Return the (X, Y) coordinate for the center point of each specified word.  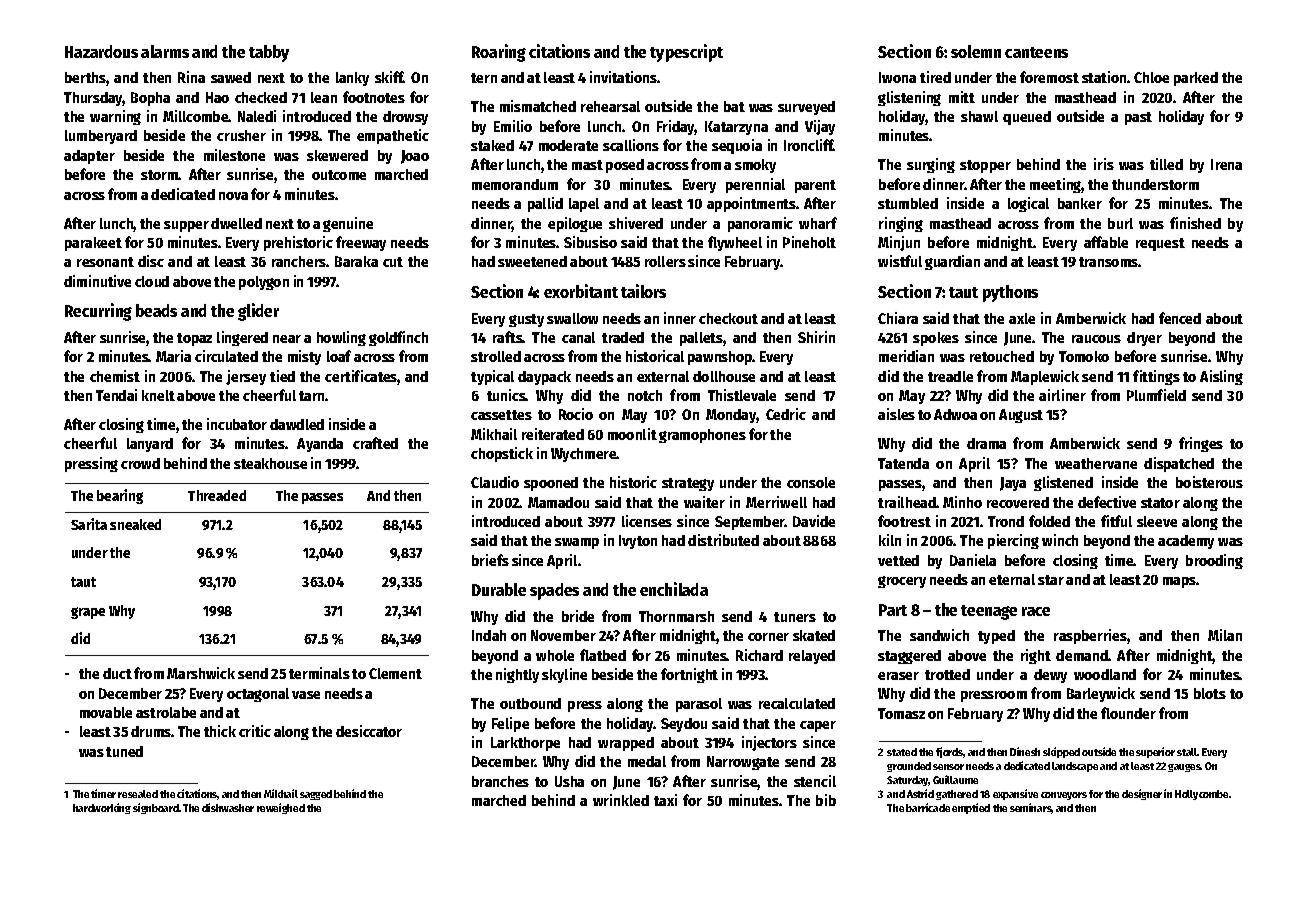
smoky (755, 166)
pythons (1010, 293)
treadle (950, 376)
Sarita (89, 524)
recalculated (797, 703)
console (811, 482)
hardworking (102, 808)
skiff (389, 77)
